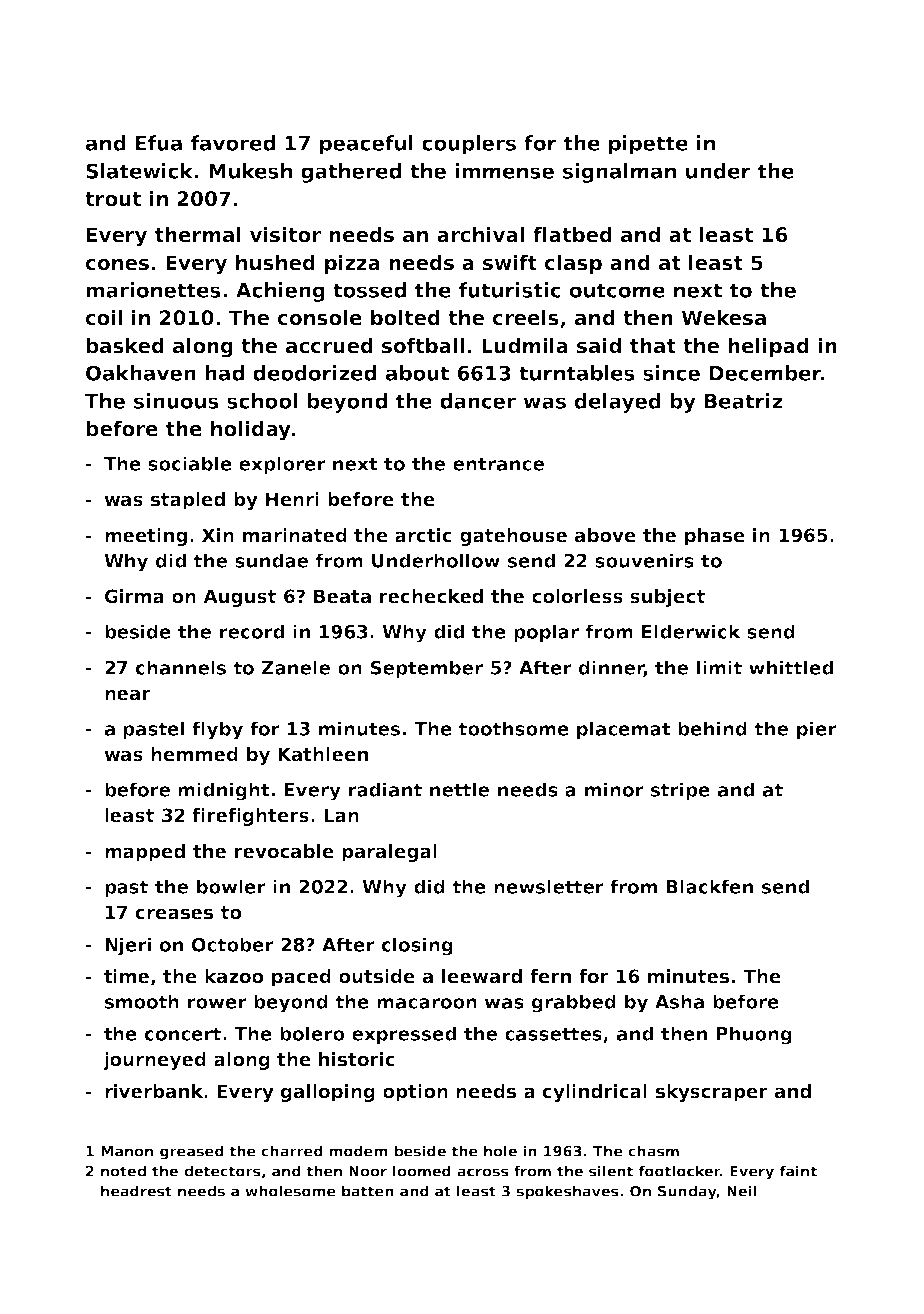  I want to click on detectors, so click(222, 1171).
